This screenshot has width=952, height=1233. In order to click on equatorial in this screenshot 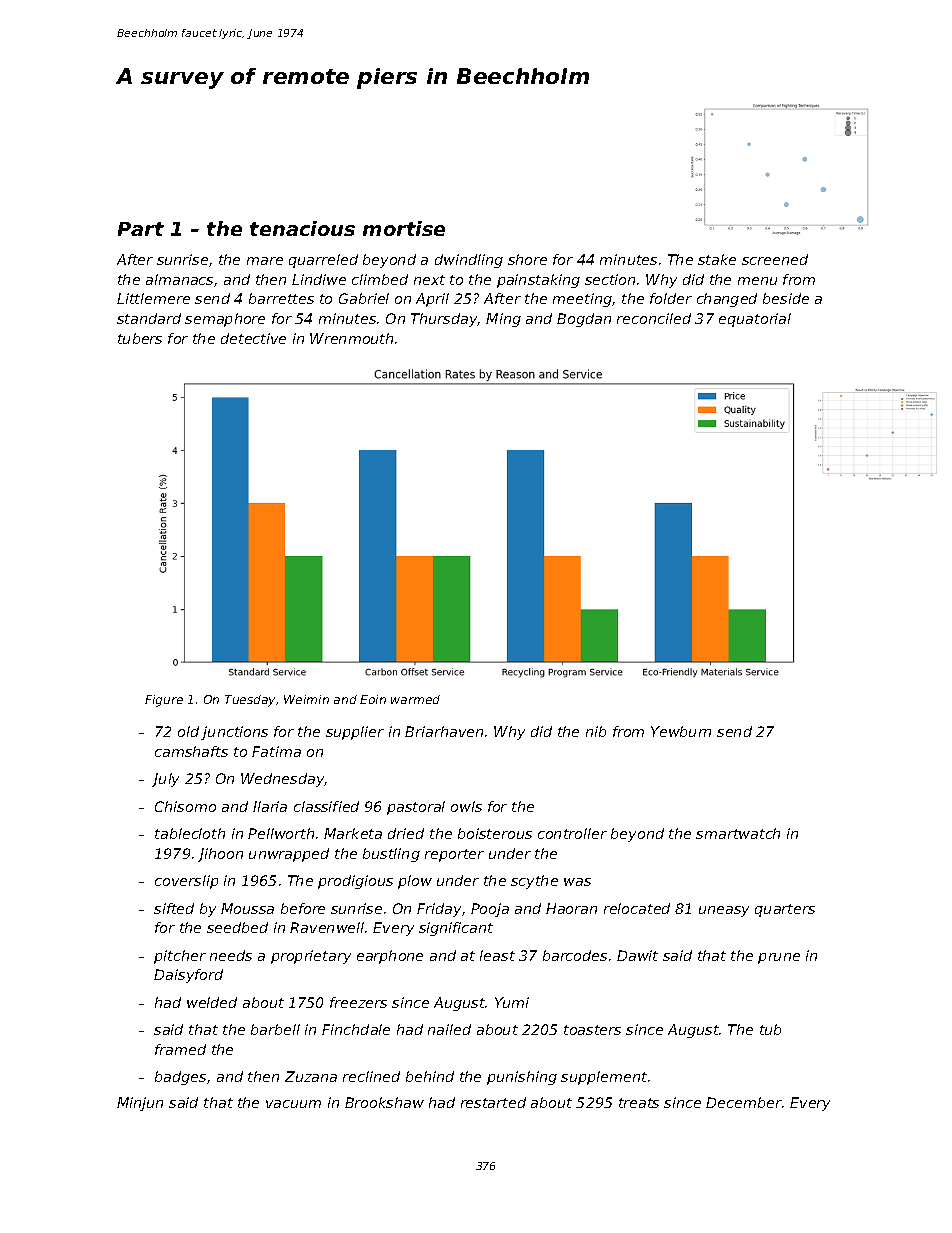, I will do `click(755, 320)`.
